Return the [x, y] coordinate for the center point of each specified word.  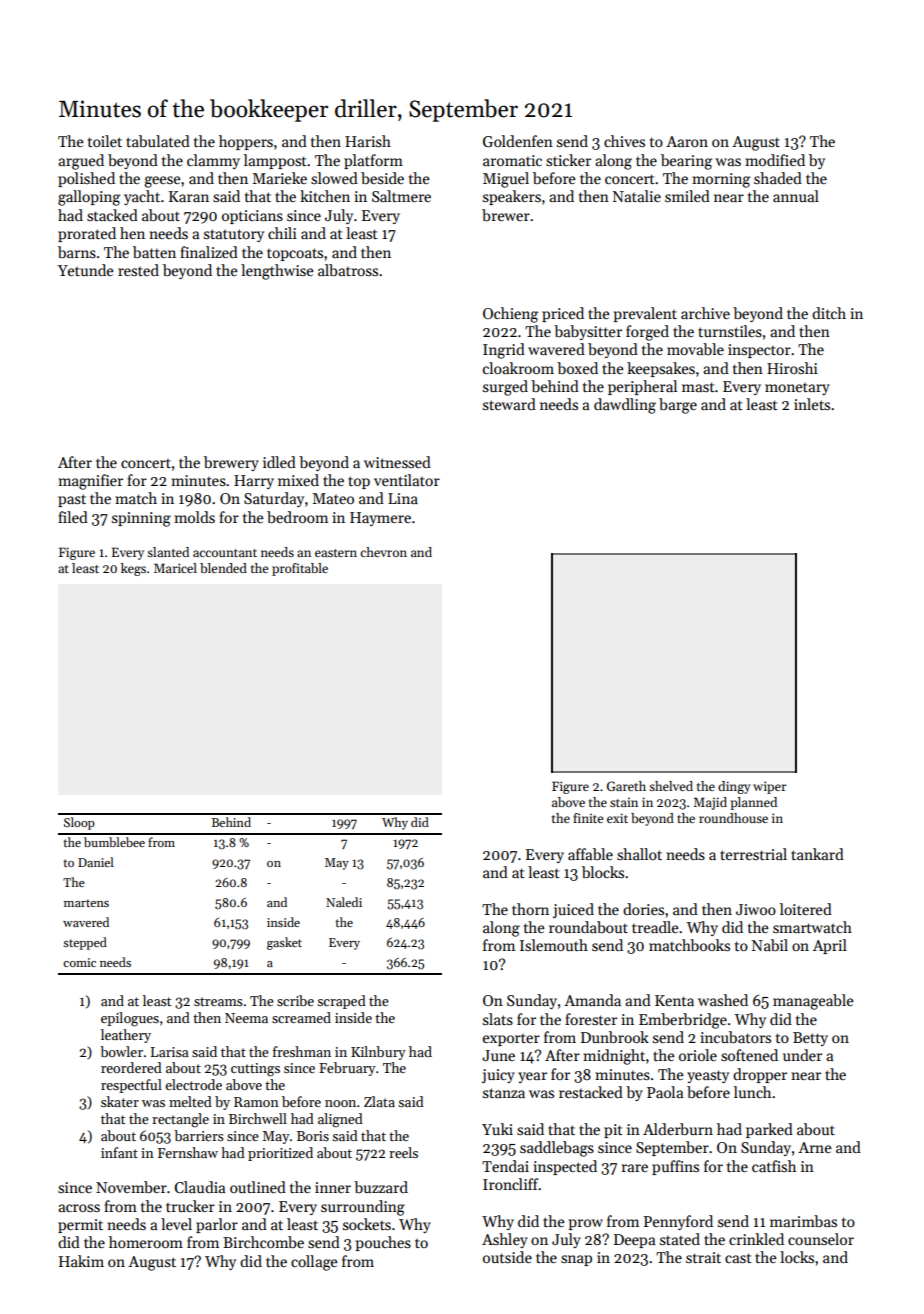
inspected [565, 1167]
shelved [671, 786]
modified [775, 160]
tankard [817, 854]
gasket [284, 943]
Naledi [344, 902]
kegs [133, 569]
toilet [105, 141]
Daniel [96, 862]
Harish [368, 141]
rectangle [180, 1120]
